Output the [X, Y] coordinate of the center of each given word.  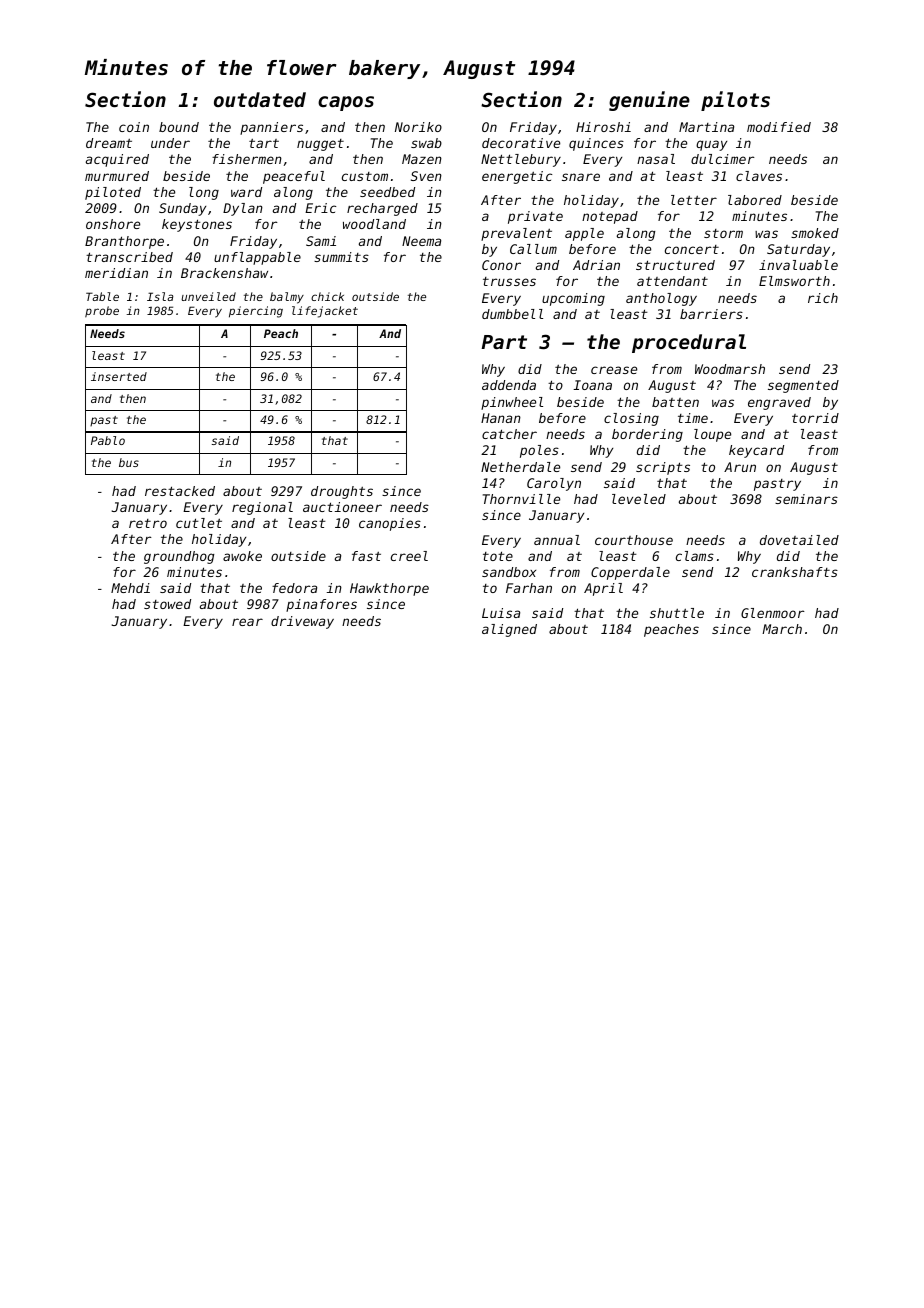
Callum [533, 249]
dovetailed [799, 540]
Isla [160, 296]
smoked [815, 233]
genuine [649, 101]
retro [148, 523]
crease [614, 370]
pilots [735, 101]
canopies [390, 524]
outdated [260, 99]
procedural [689, 343]
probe [102, 312]
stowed [167, 604]
